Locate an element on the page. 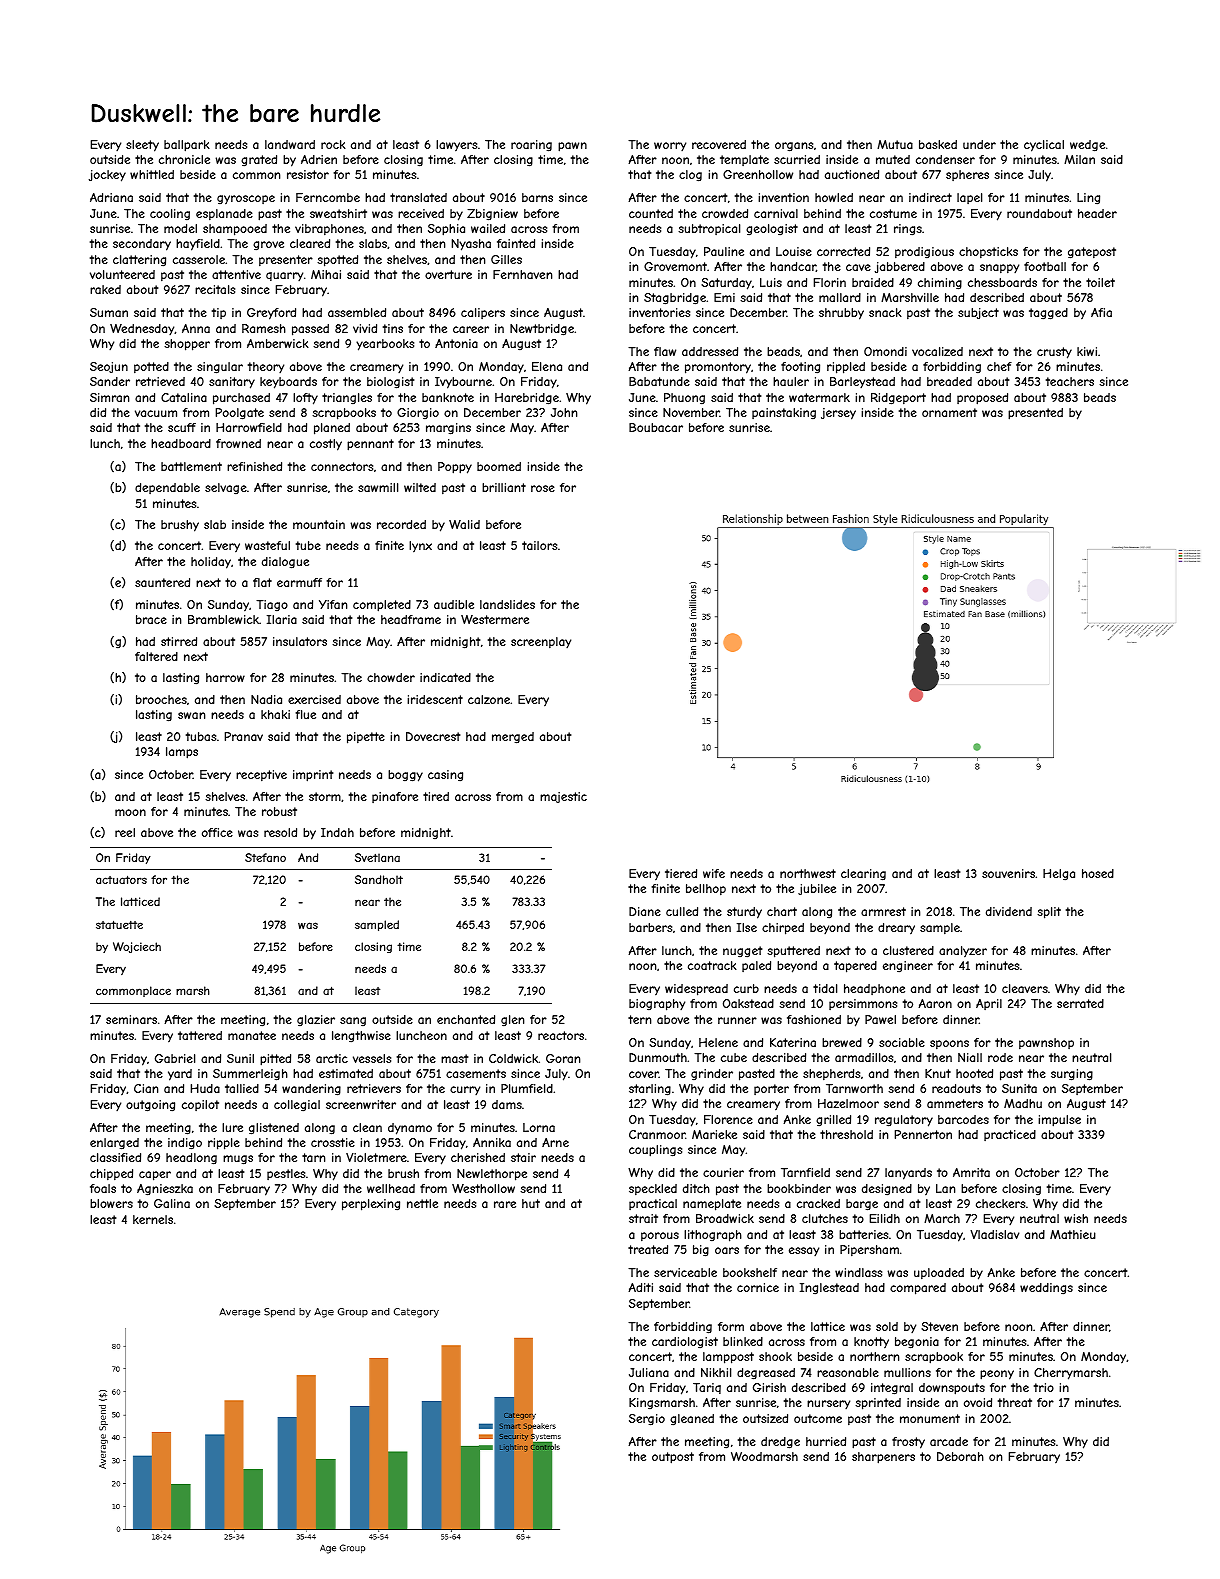 The image size is (1220, 1579). rock is located at coordinates (333, 144).
